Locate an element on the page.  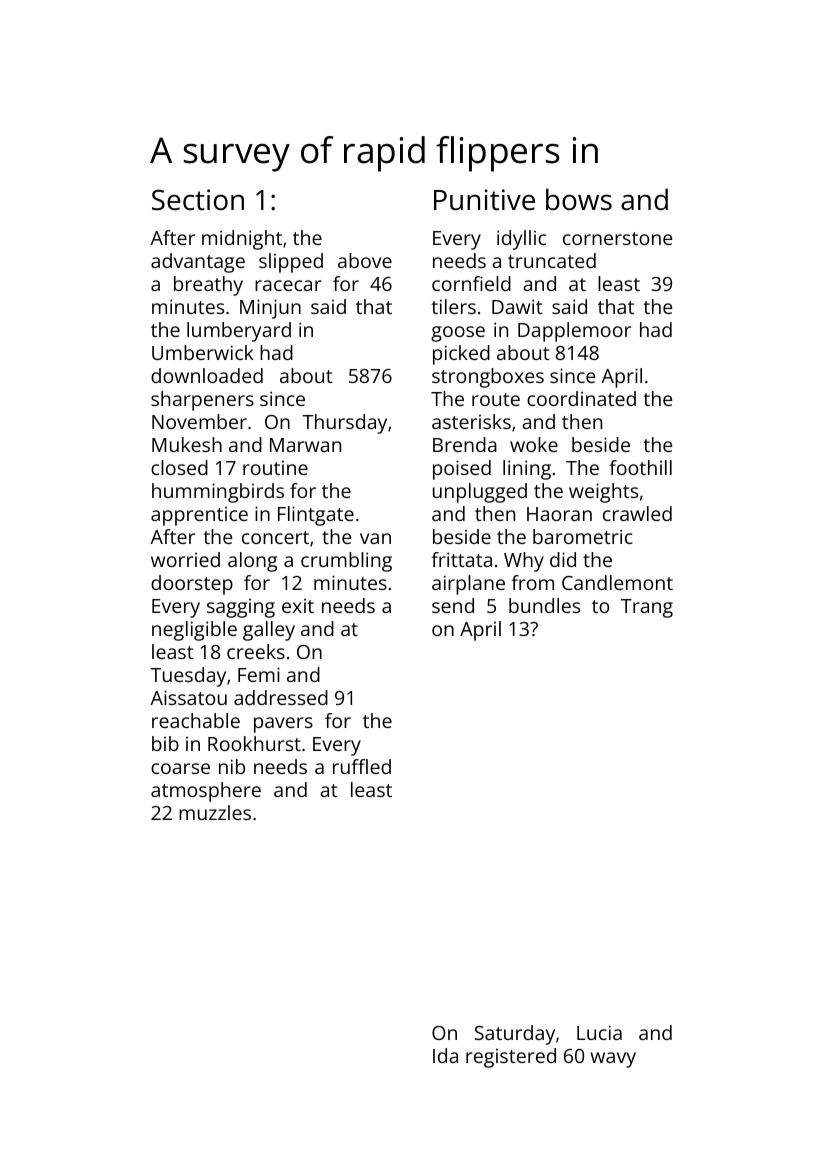
Trang is located at coordinates (647, 608).
